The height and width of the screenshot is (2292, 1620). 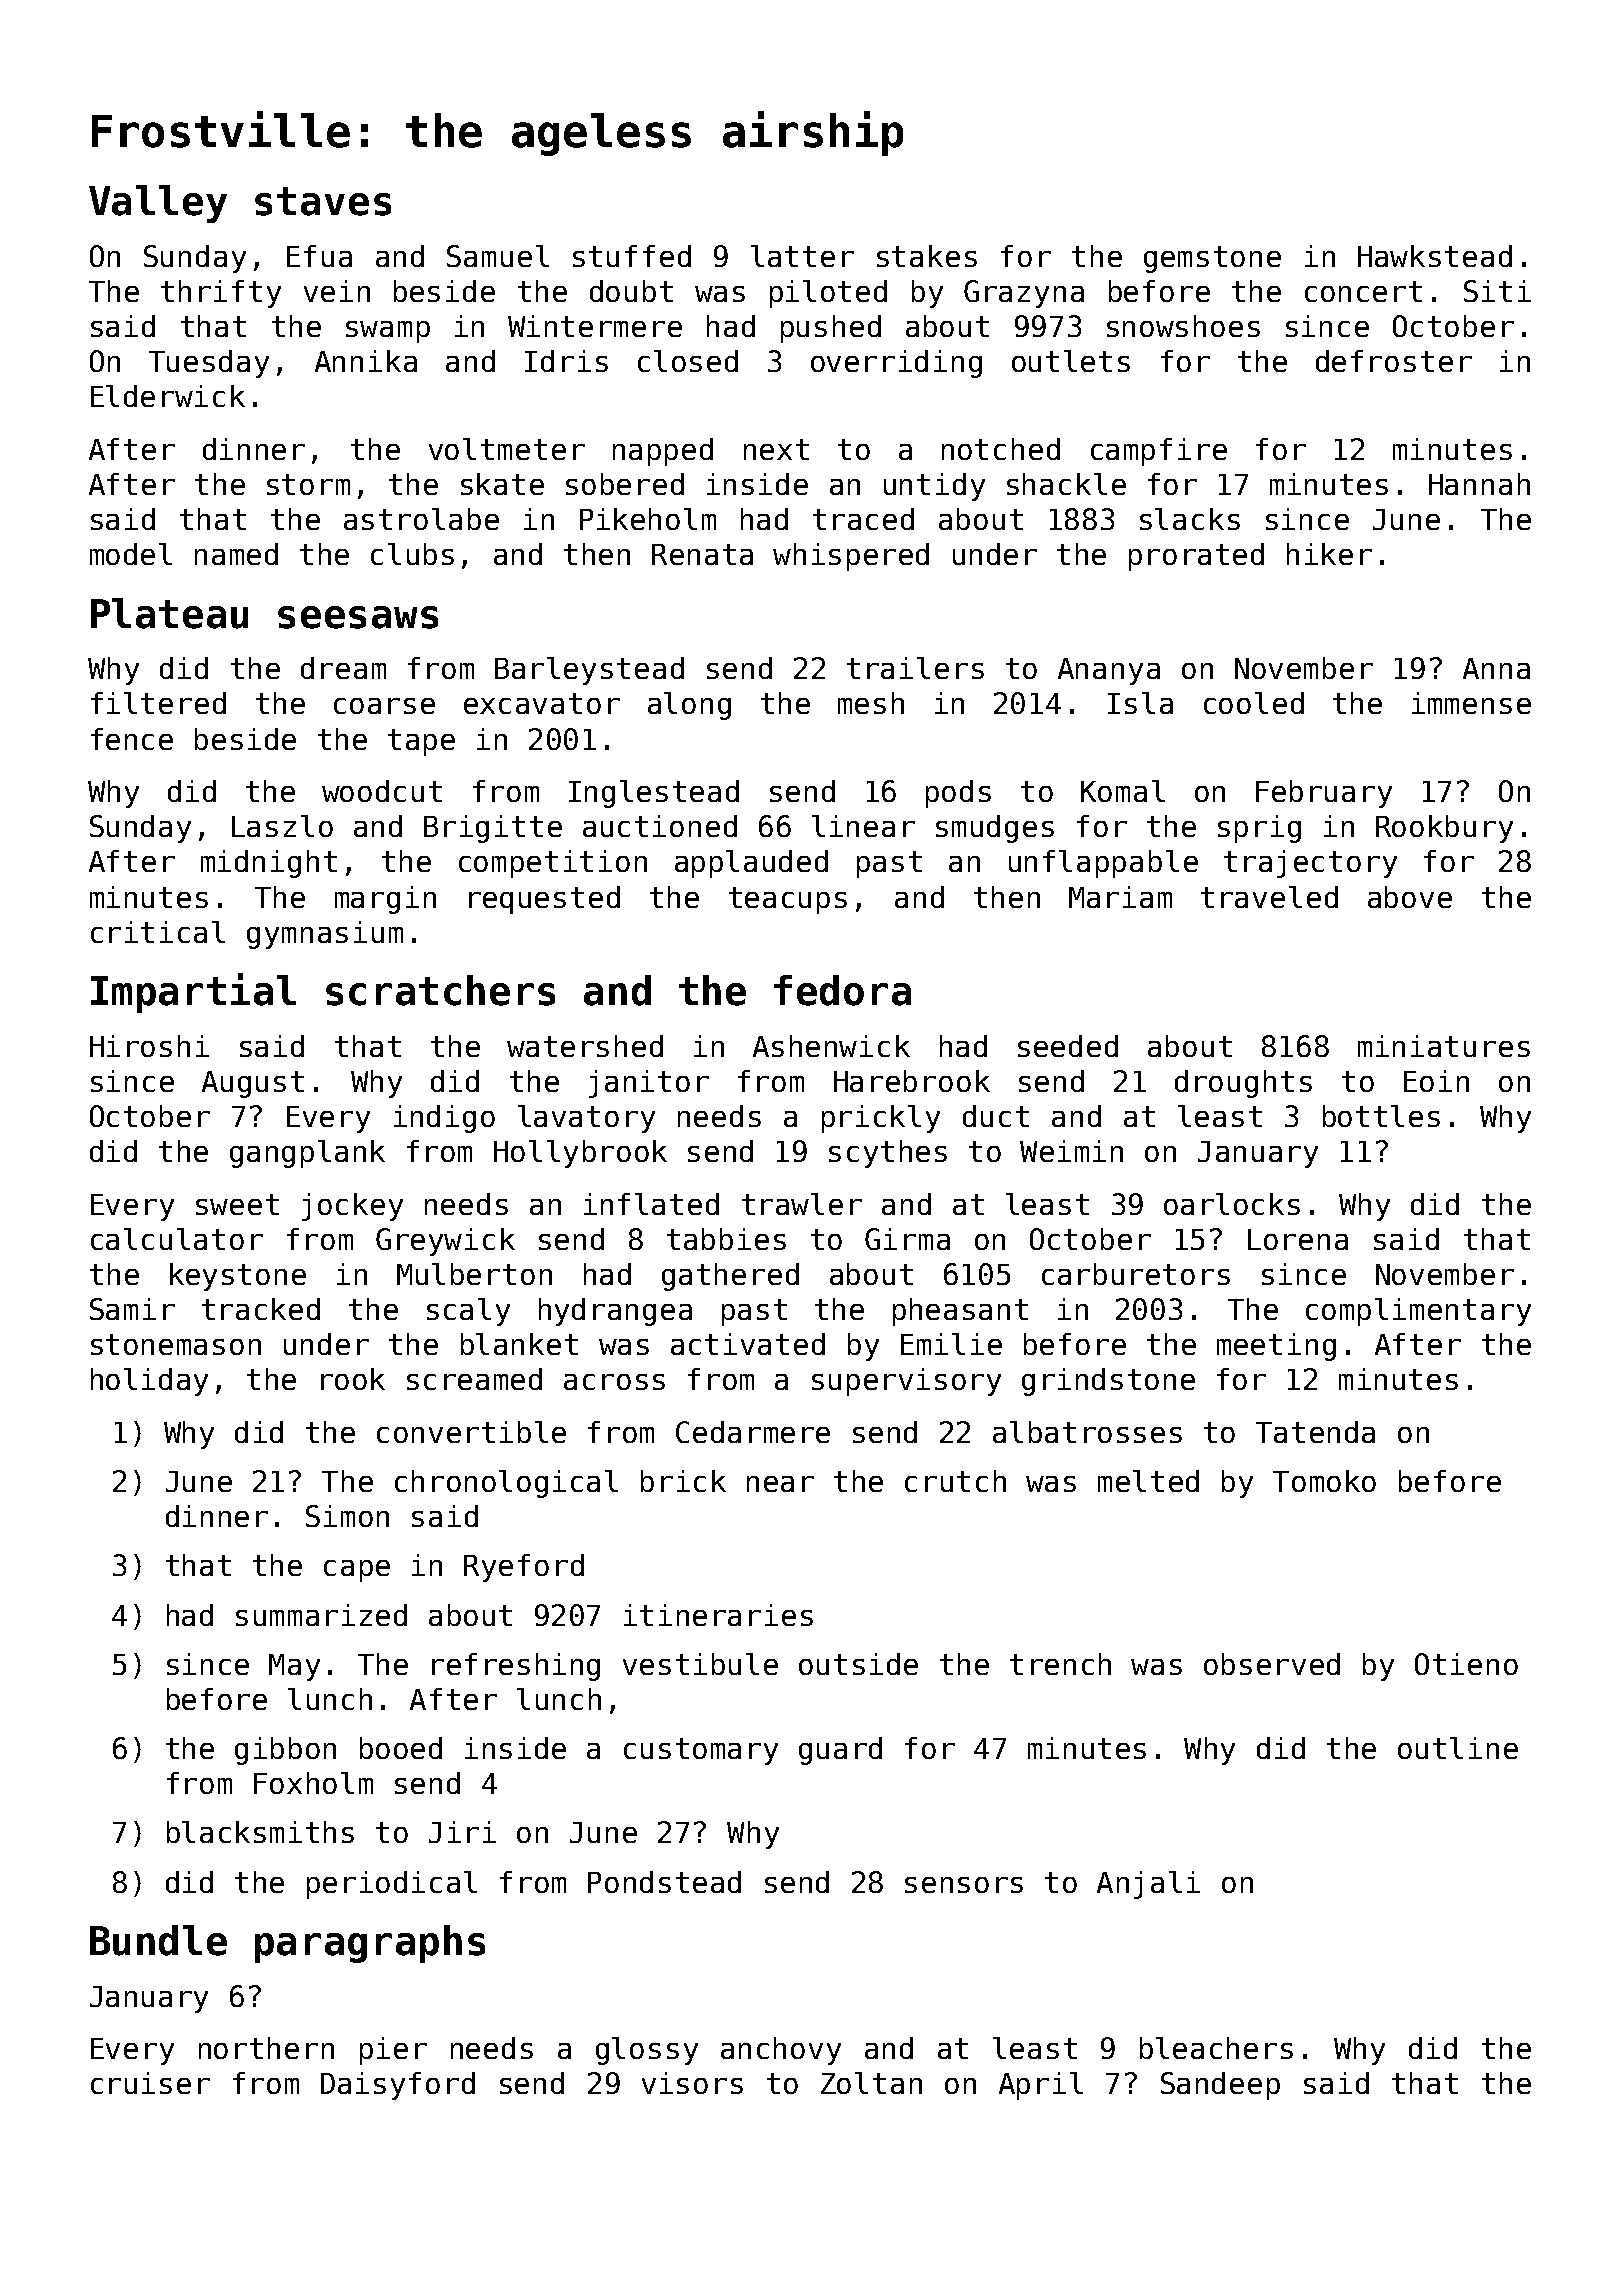 I want to click on duct, so click(x=996, y=1116).
